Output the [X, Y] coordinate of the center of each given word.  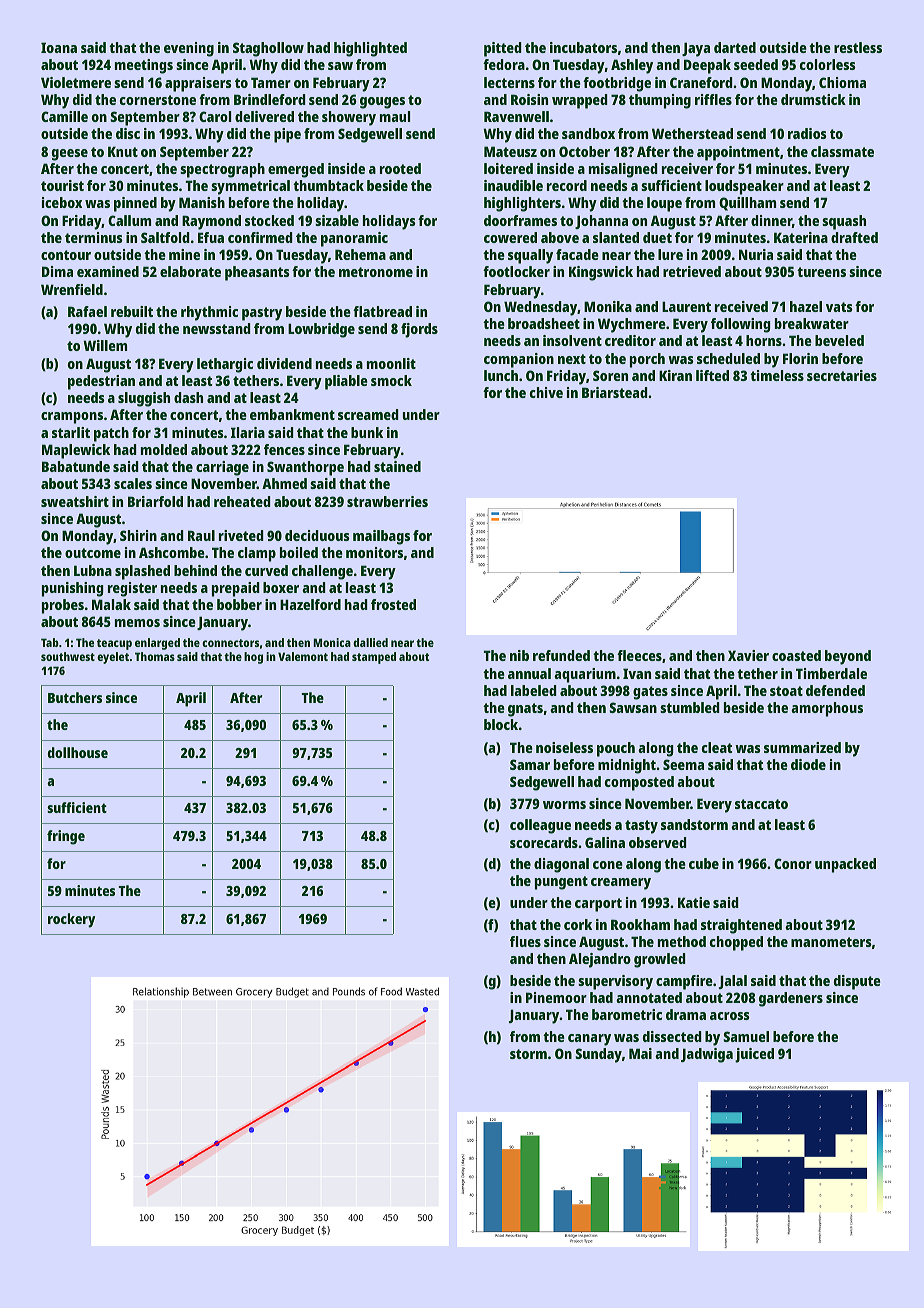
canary [589, 1040]
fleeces [639, 655]
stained [397, 466]
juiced [754, 1055]
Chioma [842, 82]
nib [519, 655]
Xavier [748, 655]
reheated [242, 501]
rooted [400, 168]
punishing [73, 589]
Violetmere [76, 82]
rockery [71, 920]
